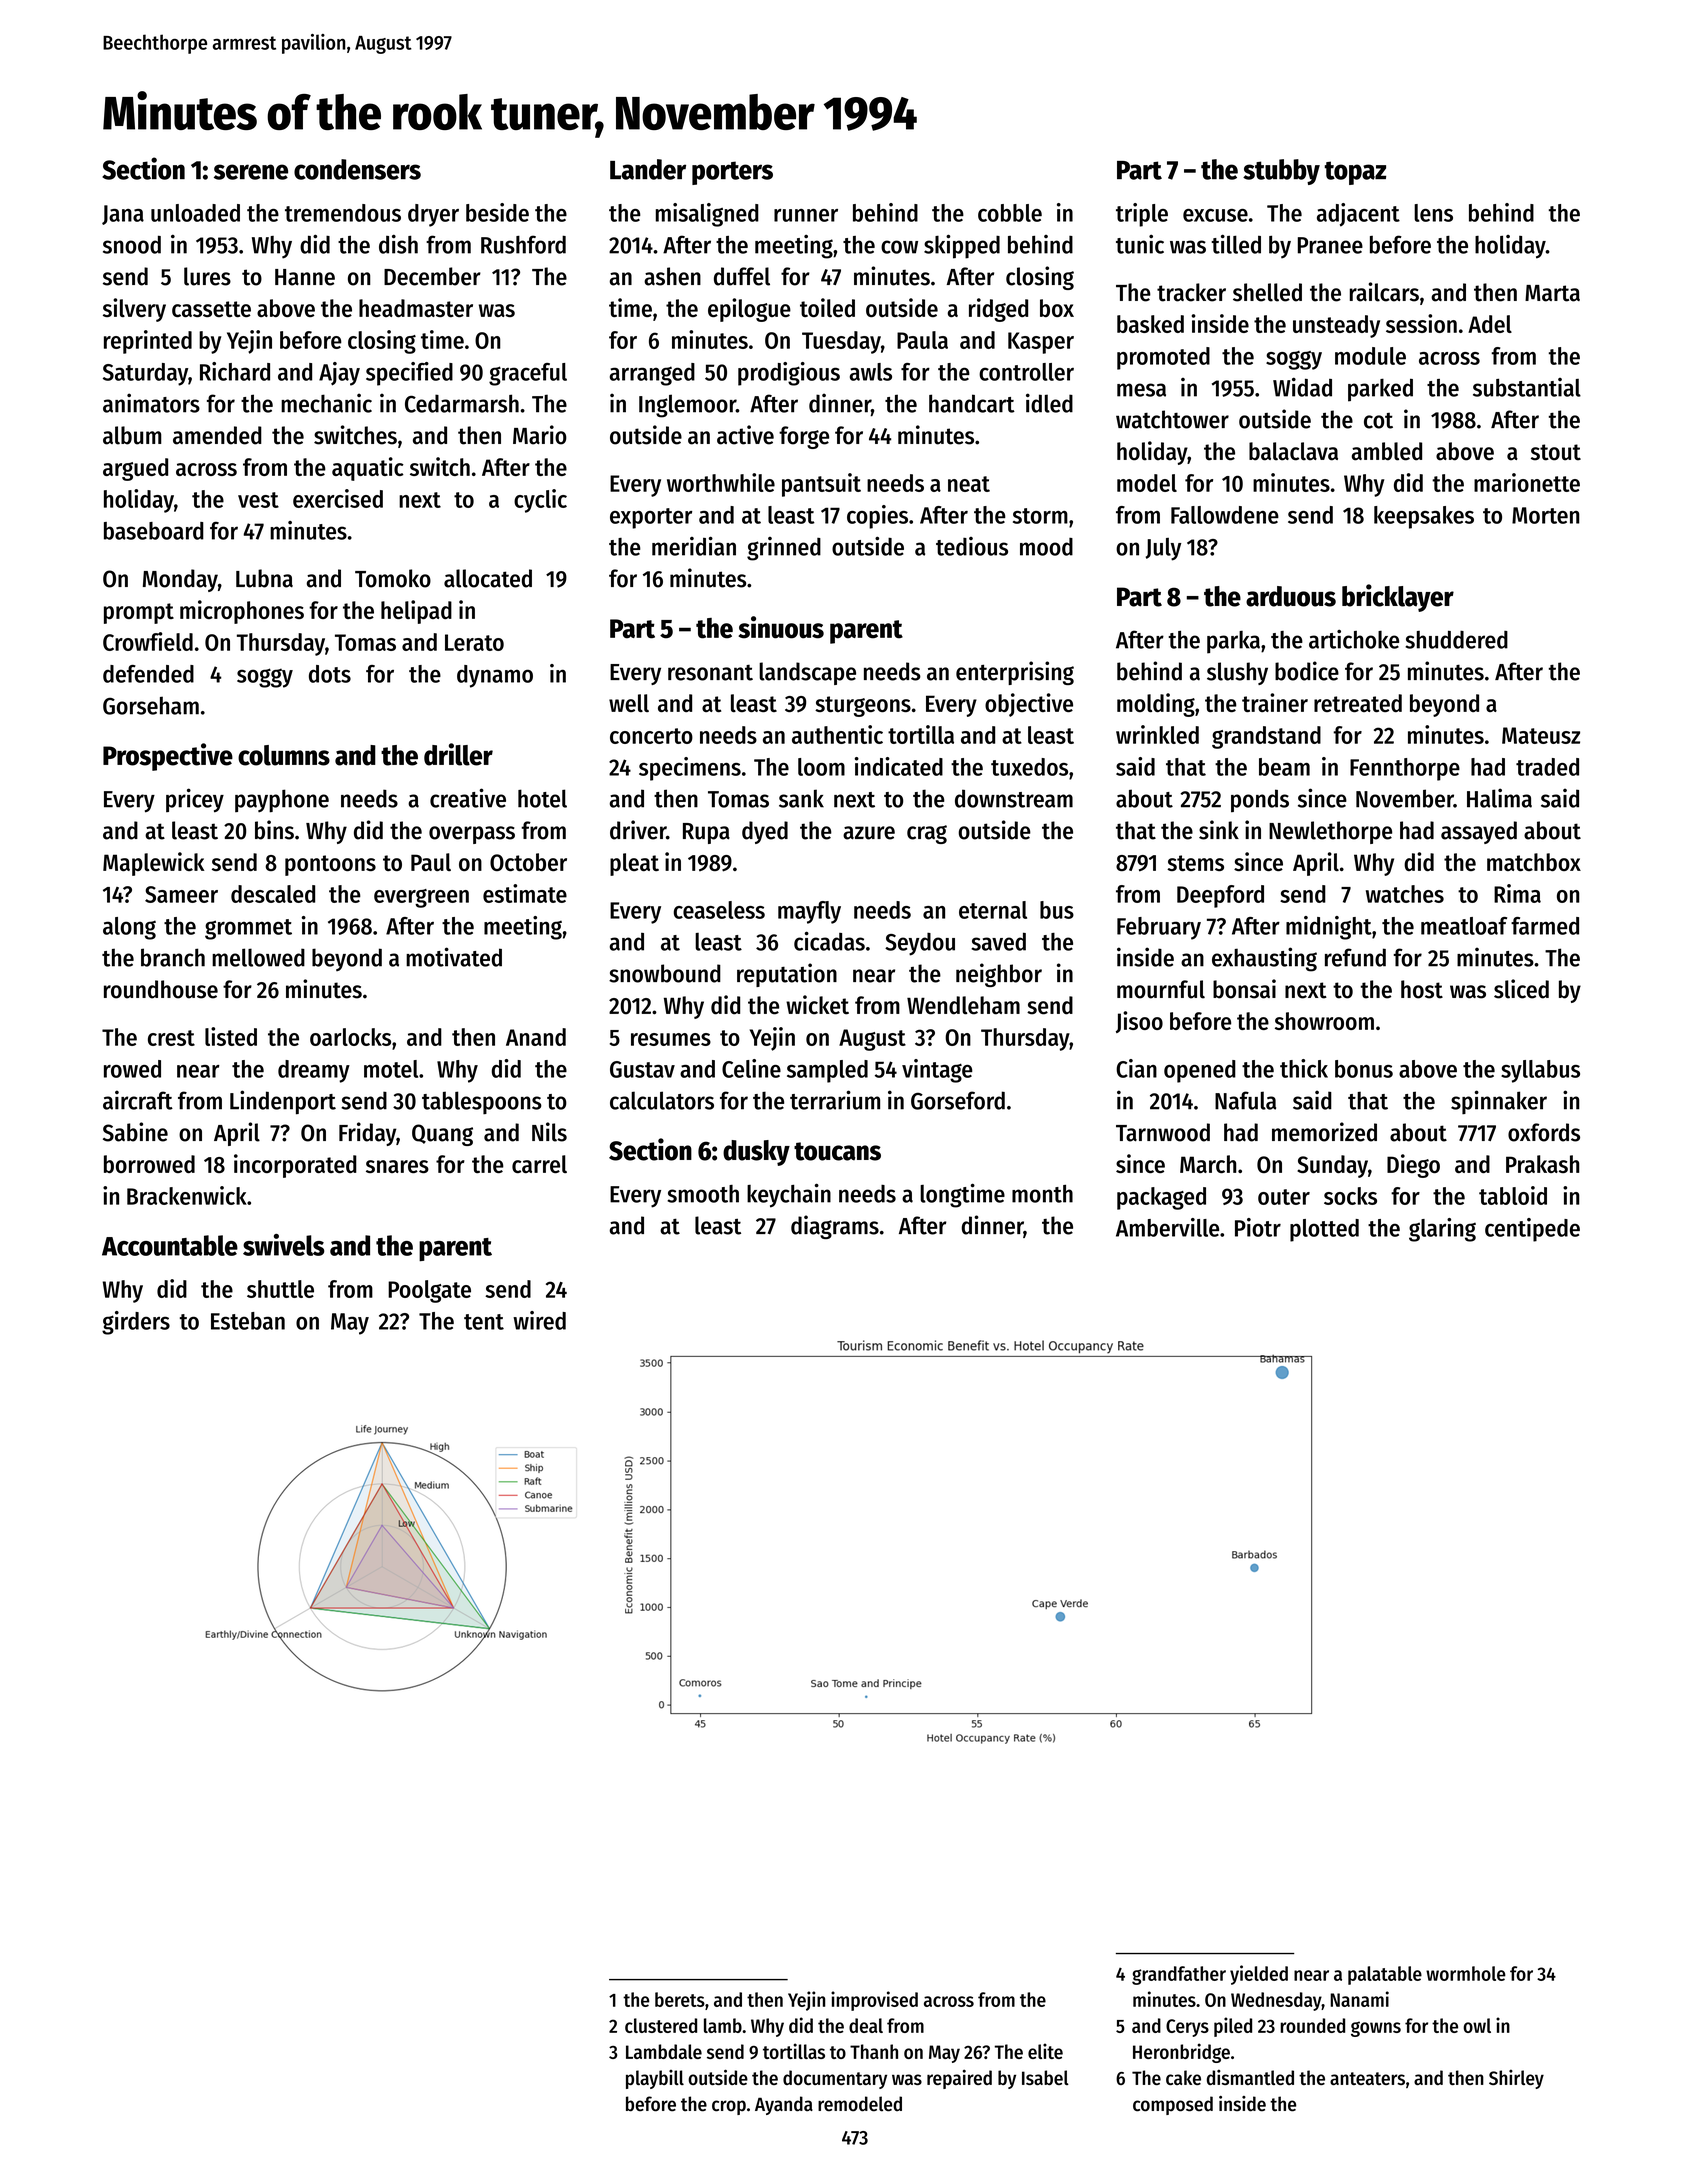 The image size is (1683, 2178). What do you see at coordinates (1442, 1230) in the screenshot?
I see `glaring` at bounding box center [1442, 1230].
